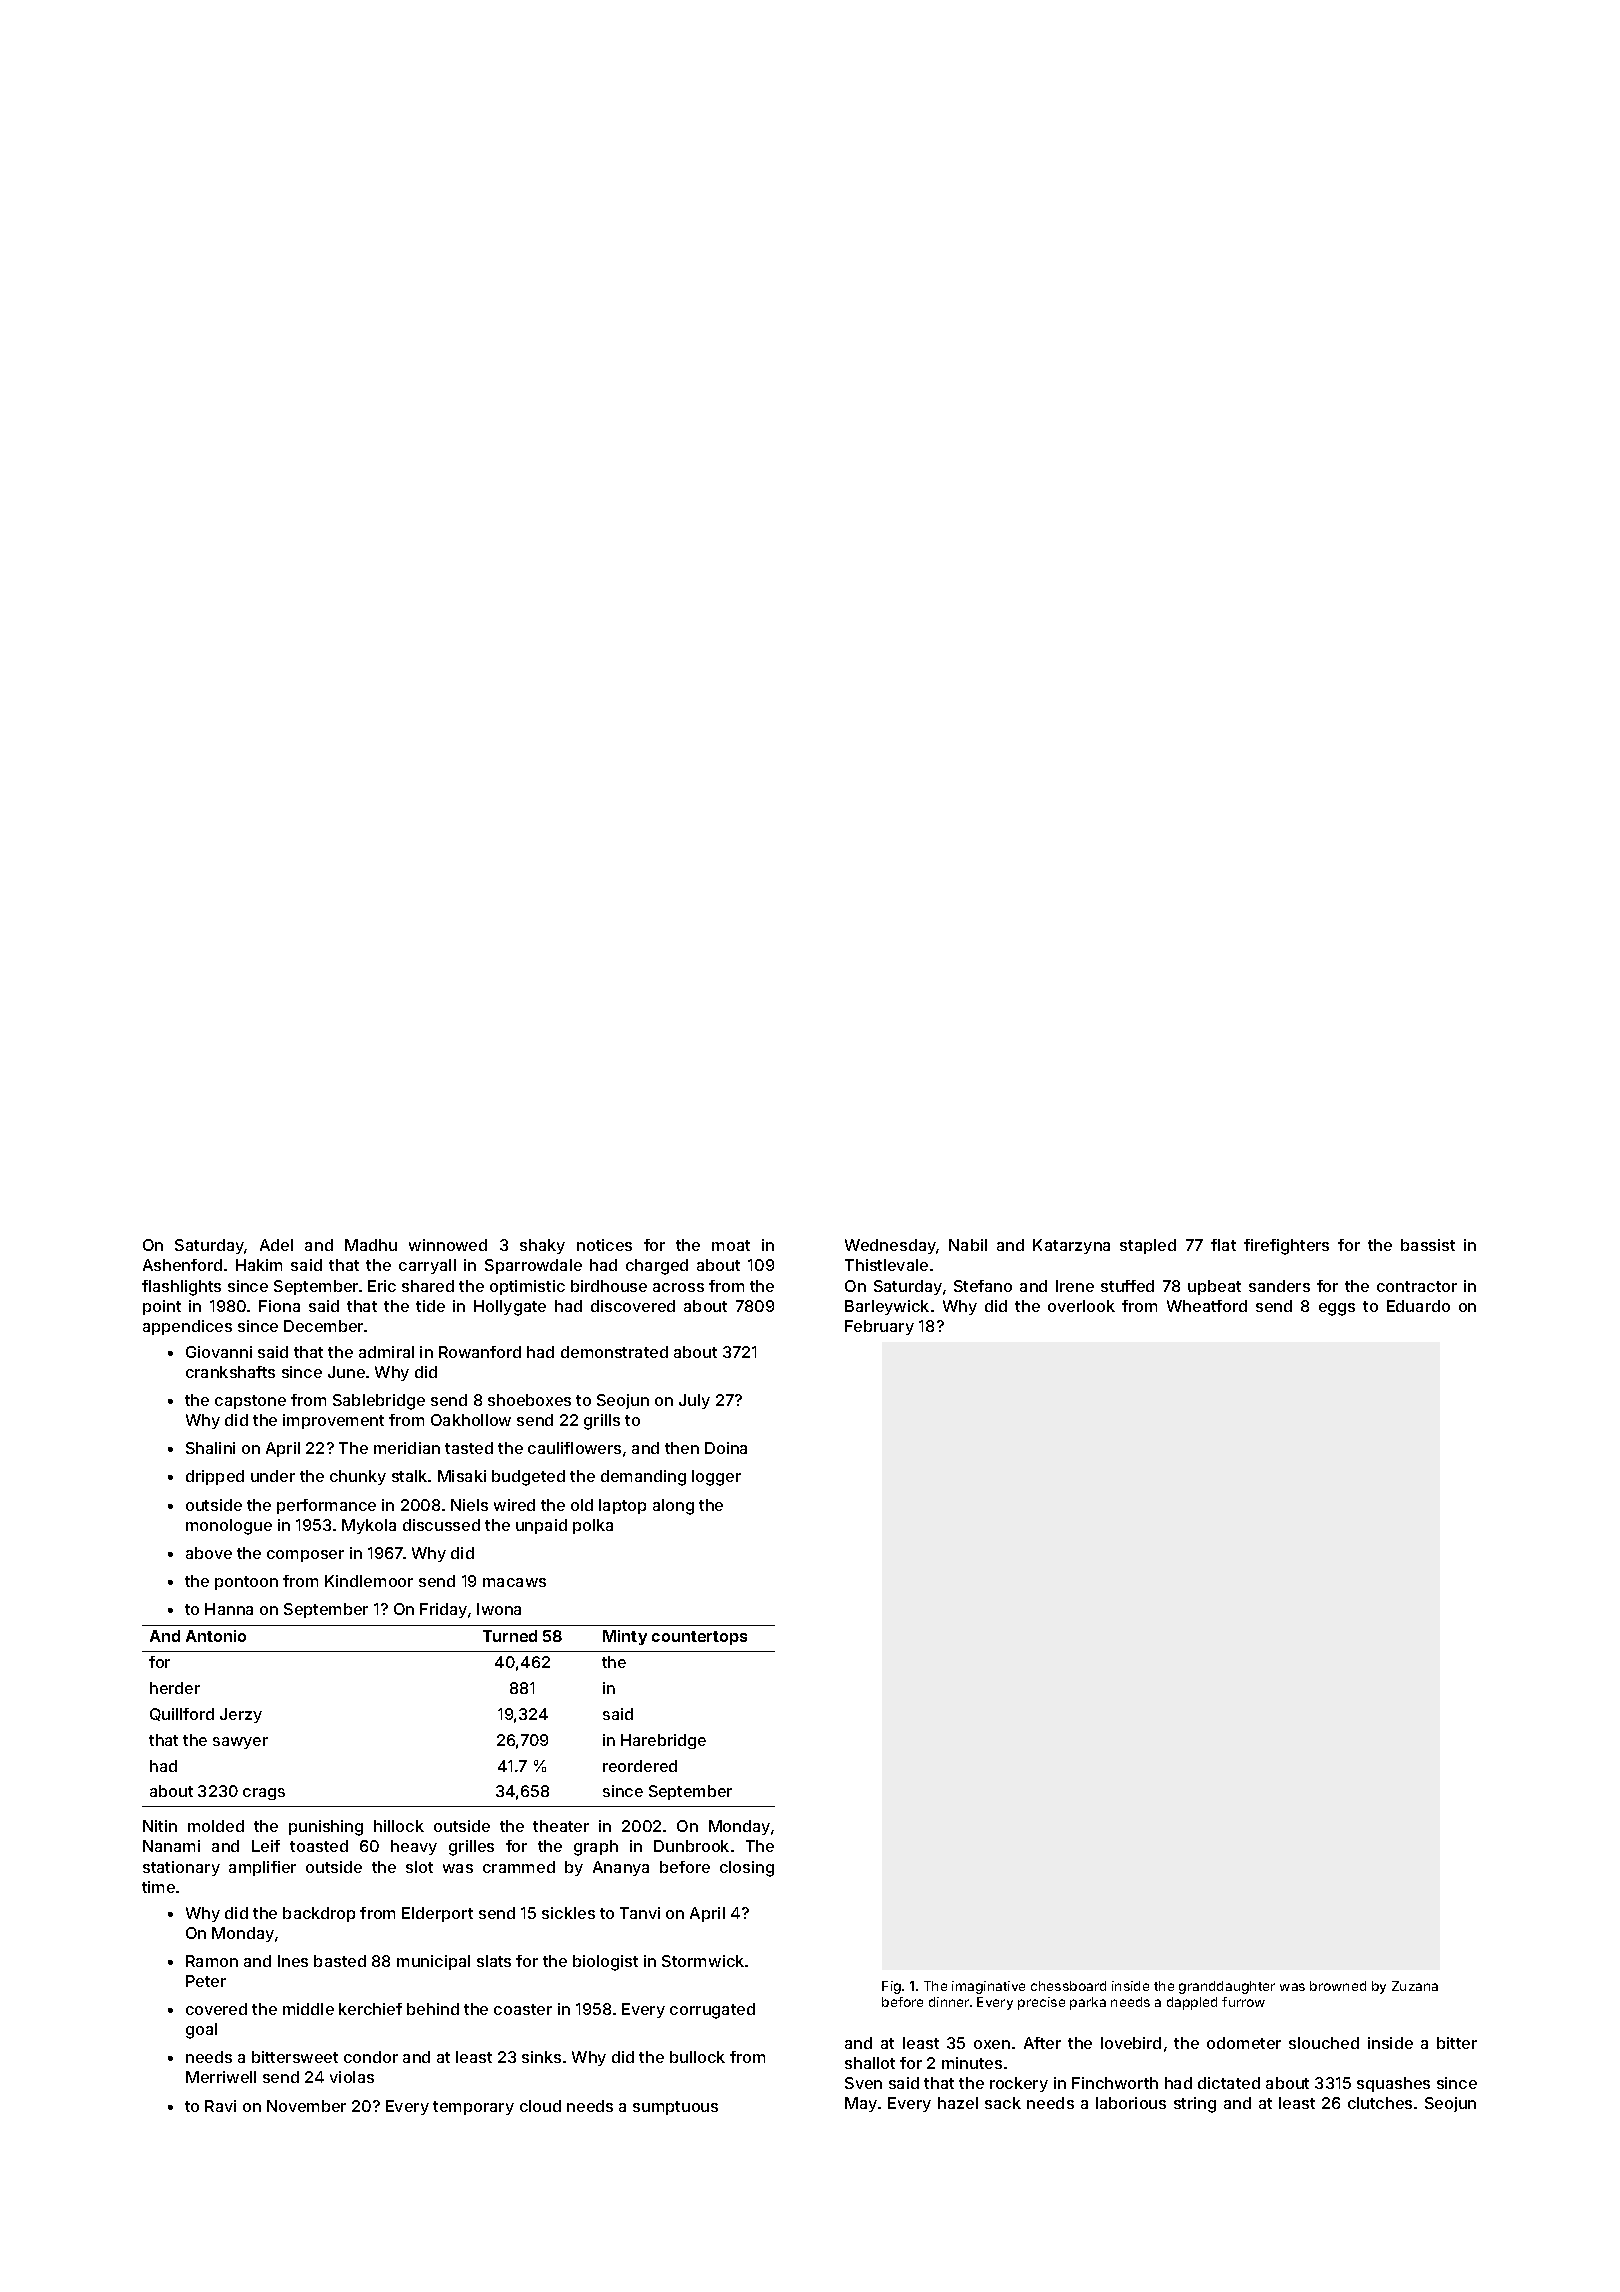  What do you see at coordinates (1338, 1986) in the screenshot?
I see `browned` at bounding box center [1338, 1986].
